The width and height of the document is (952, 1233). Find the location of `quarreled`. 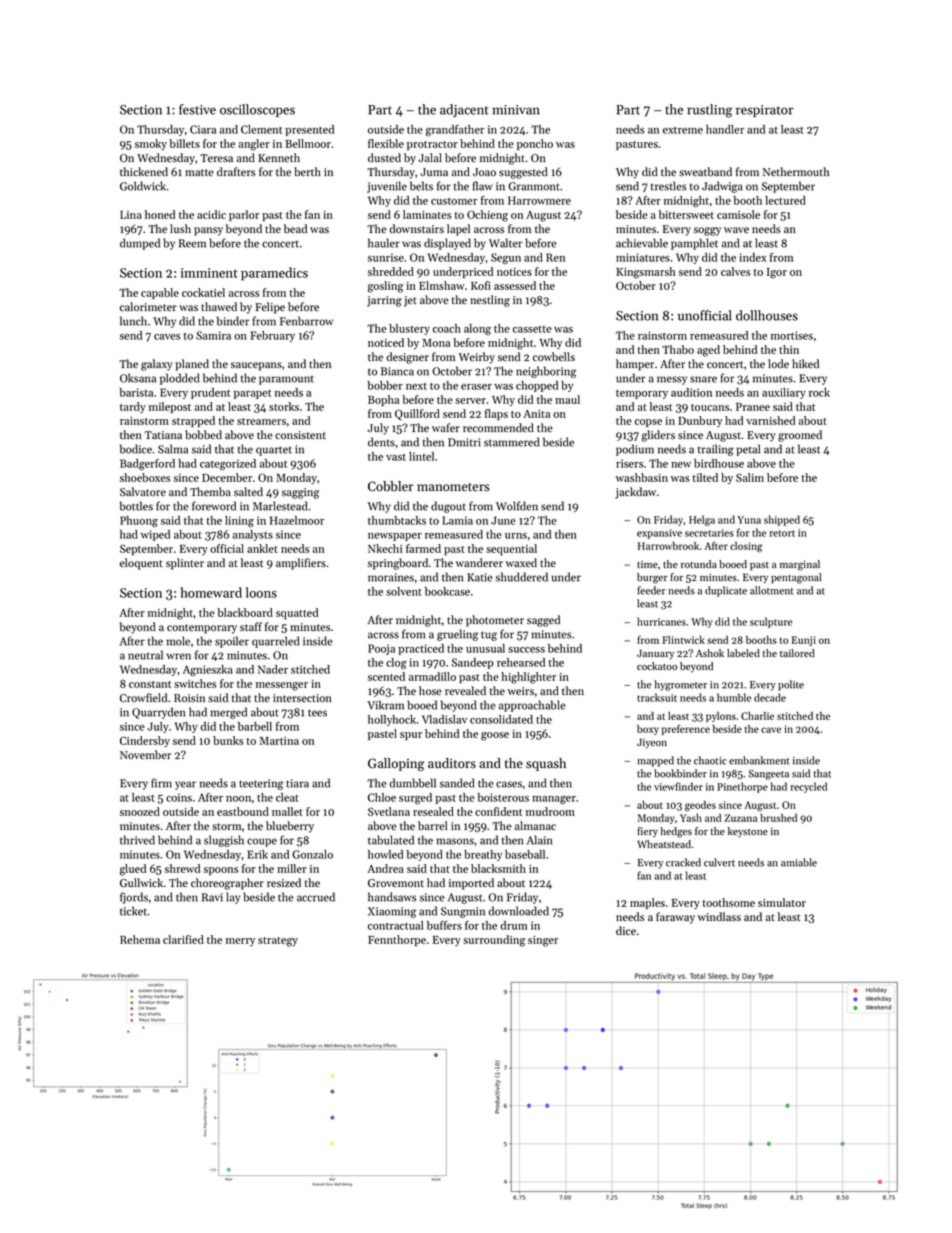

quarreled is located at coordinates (276, 642).
